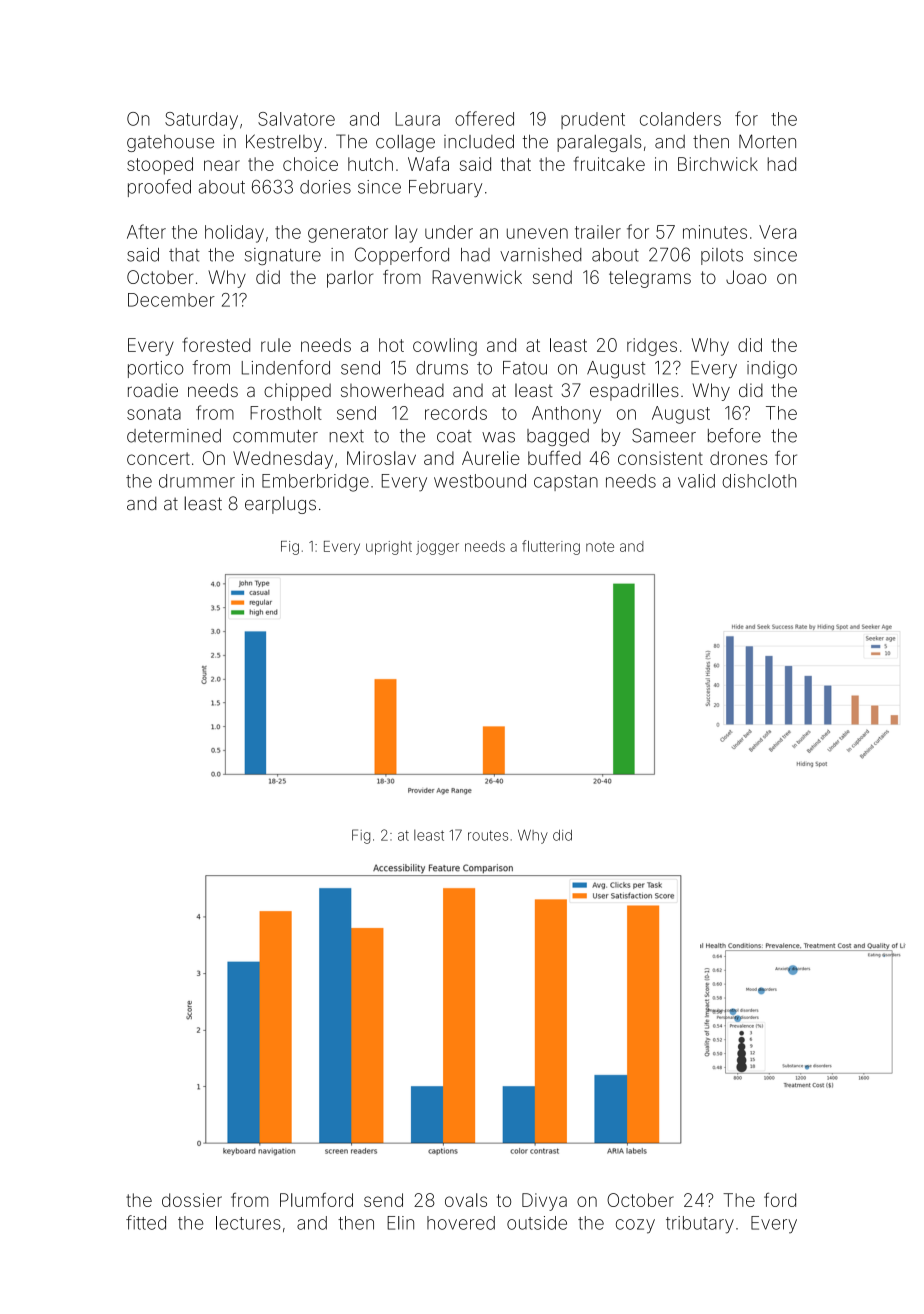 The width and height of the document is (924, 1314). What do you see at coordinates (280, 505) in the document?
I see `earplugs` at bounding box center [280, 505].
